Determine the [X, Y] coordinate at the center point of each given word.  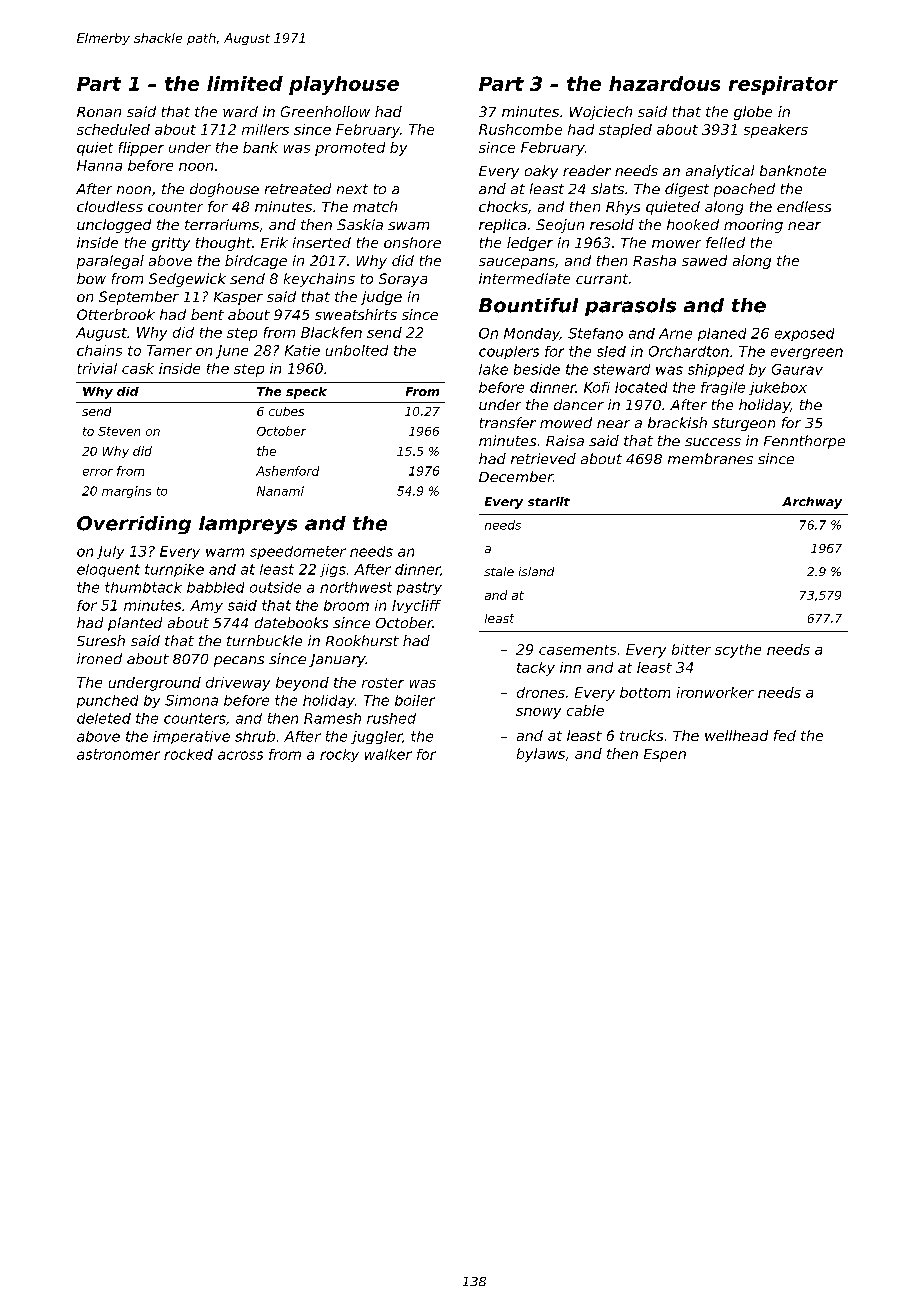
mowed [566, 422]
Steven [119, 431]
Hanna [99, 165]
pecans [239, 661]
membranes [710, 458]
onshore [412, 242]
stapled [625, 131]
